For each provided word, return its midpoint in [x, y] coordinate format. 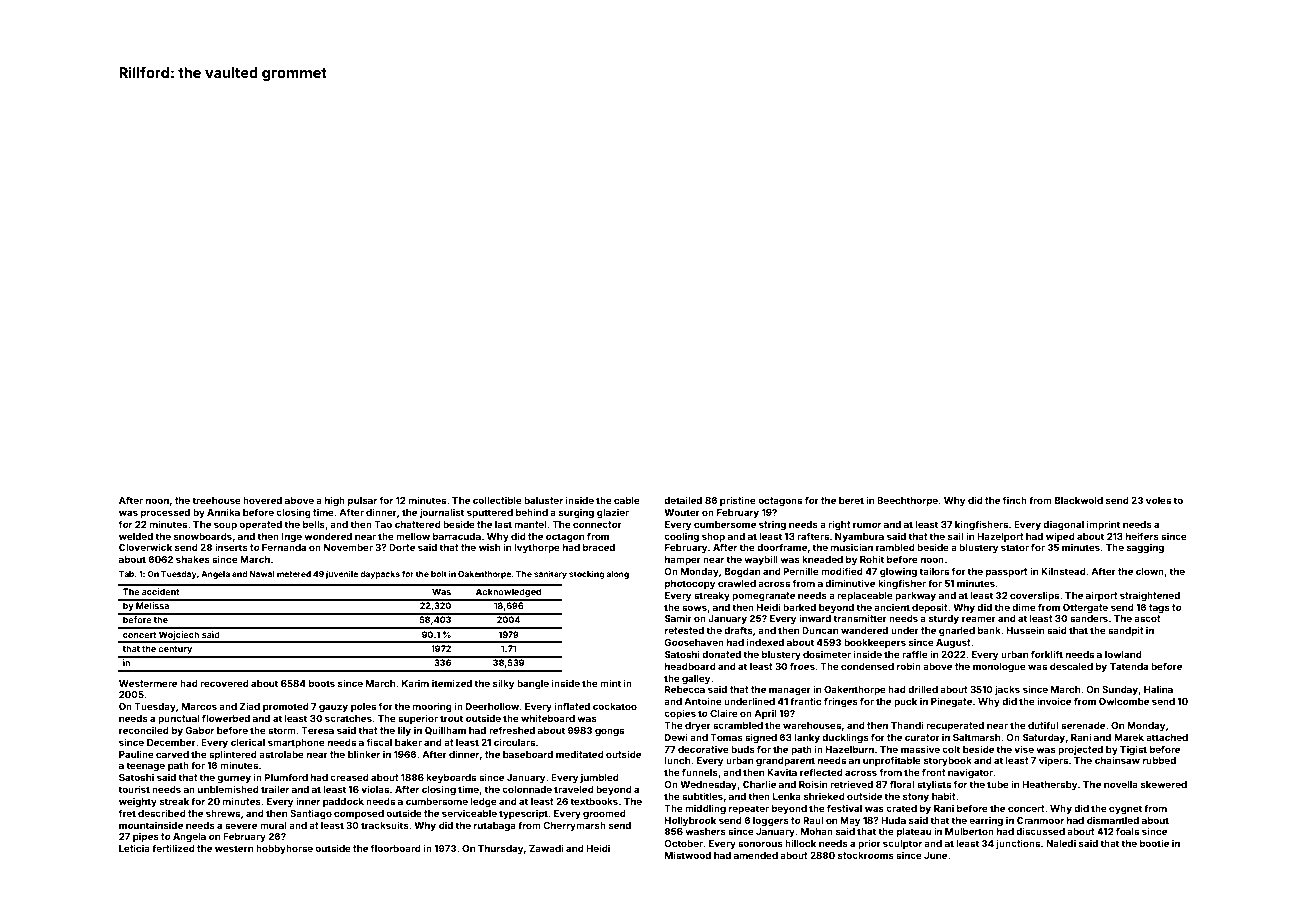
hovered [262, 500]
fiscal [379, 742]
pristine [738, 501]
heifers [1142, 536]
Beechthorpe [907, 501]
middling [705, 809]
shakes [193, 559]
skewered [1164, 784]
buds [743, 749]
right [839, 525]
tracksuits [385, 825]
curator [922, 737]
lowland [1123, 654]
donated [721, 654]
